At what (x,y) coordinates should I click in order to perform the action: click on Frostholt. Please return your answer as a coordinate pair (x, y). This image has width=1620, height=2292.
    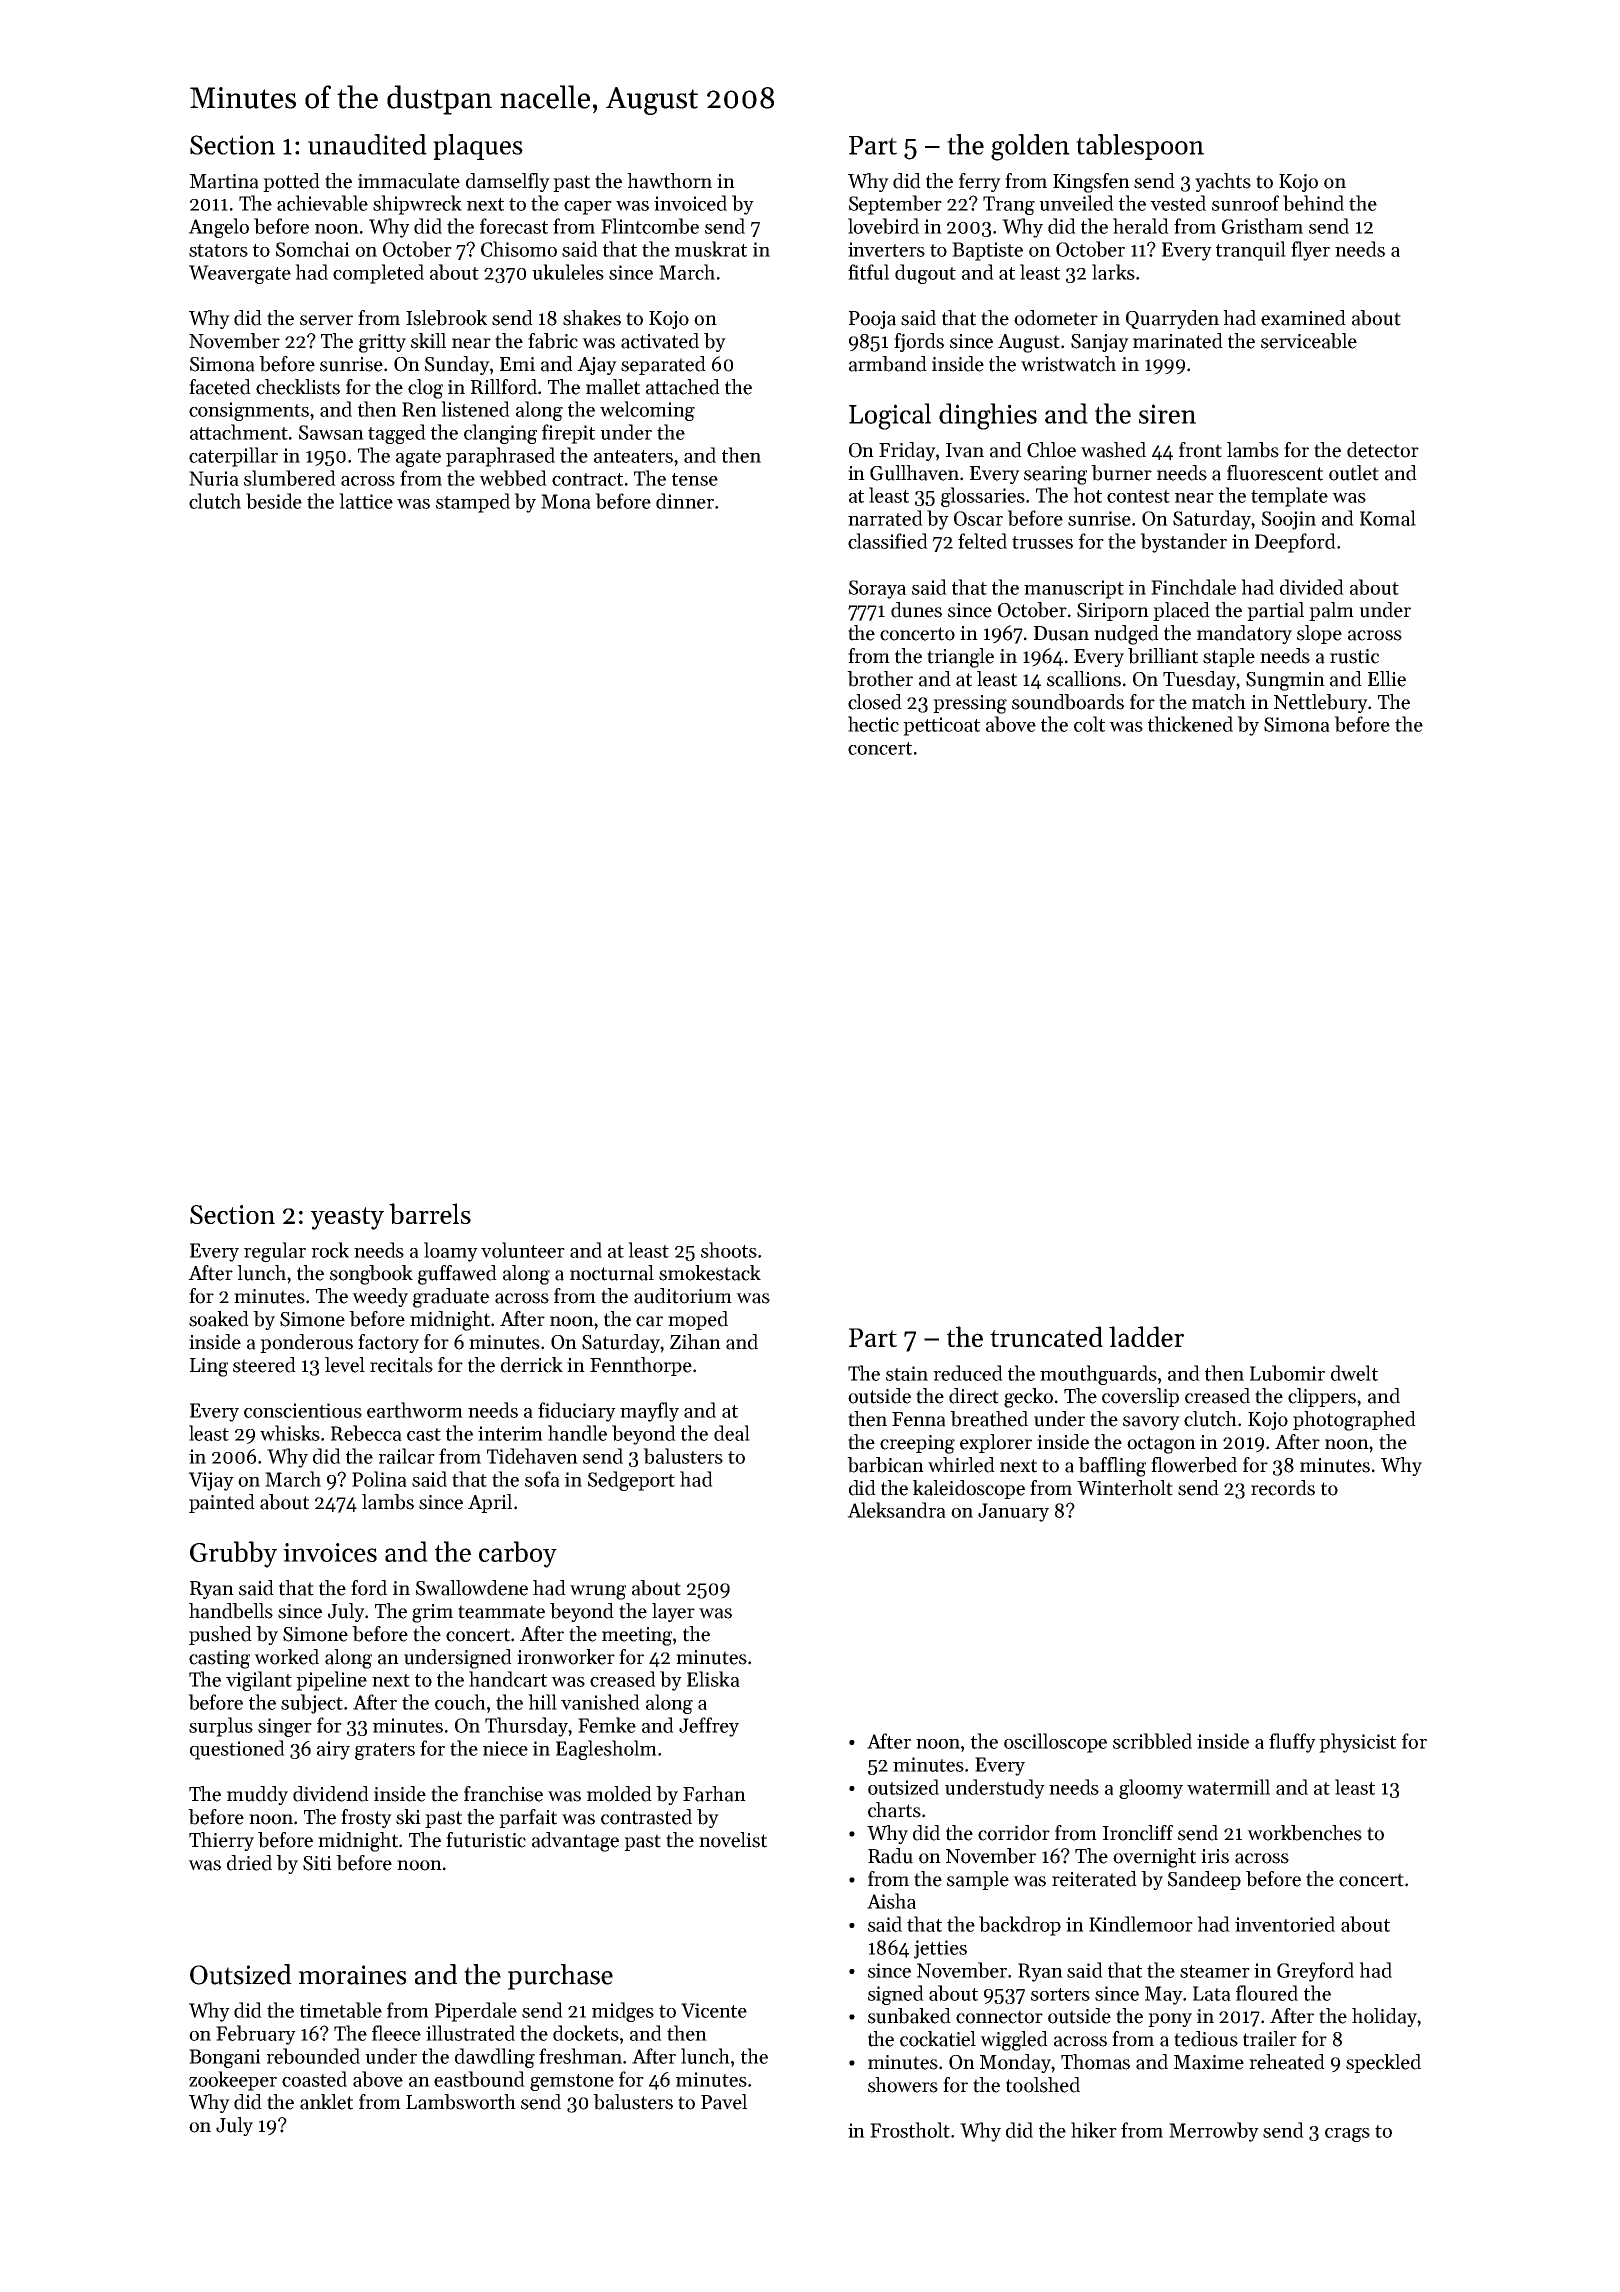
    Looking at the image, I should click on (910, 2130).
